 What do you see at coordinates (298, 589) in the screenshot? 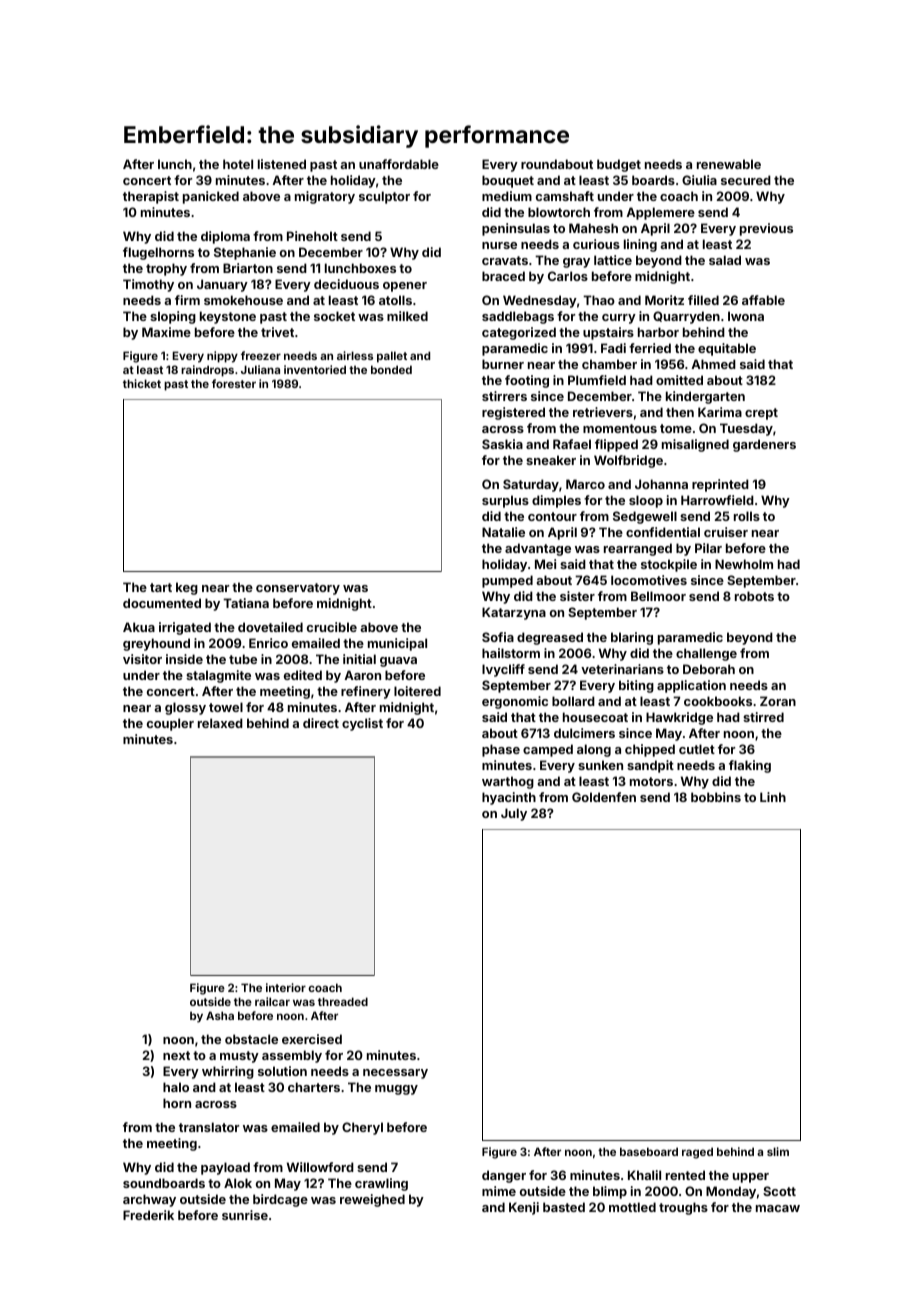
I see `conservatory` at bounding box center [298, 589].
